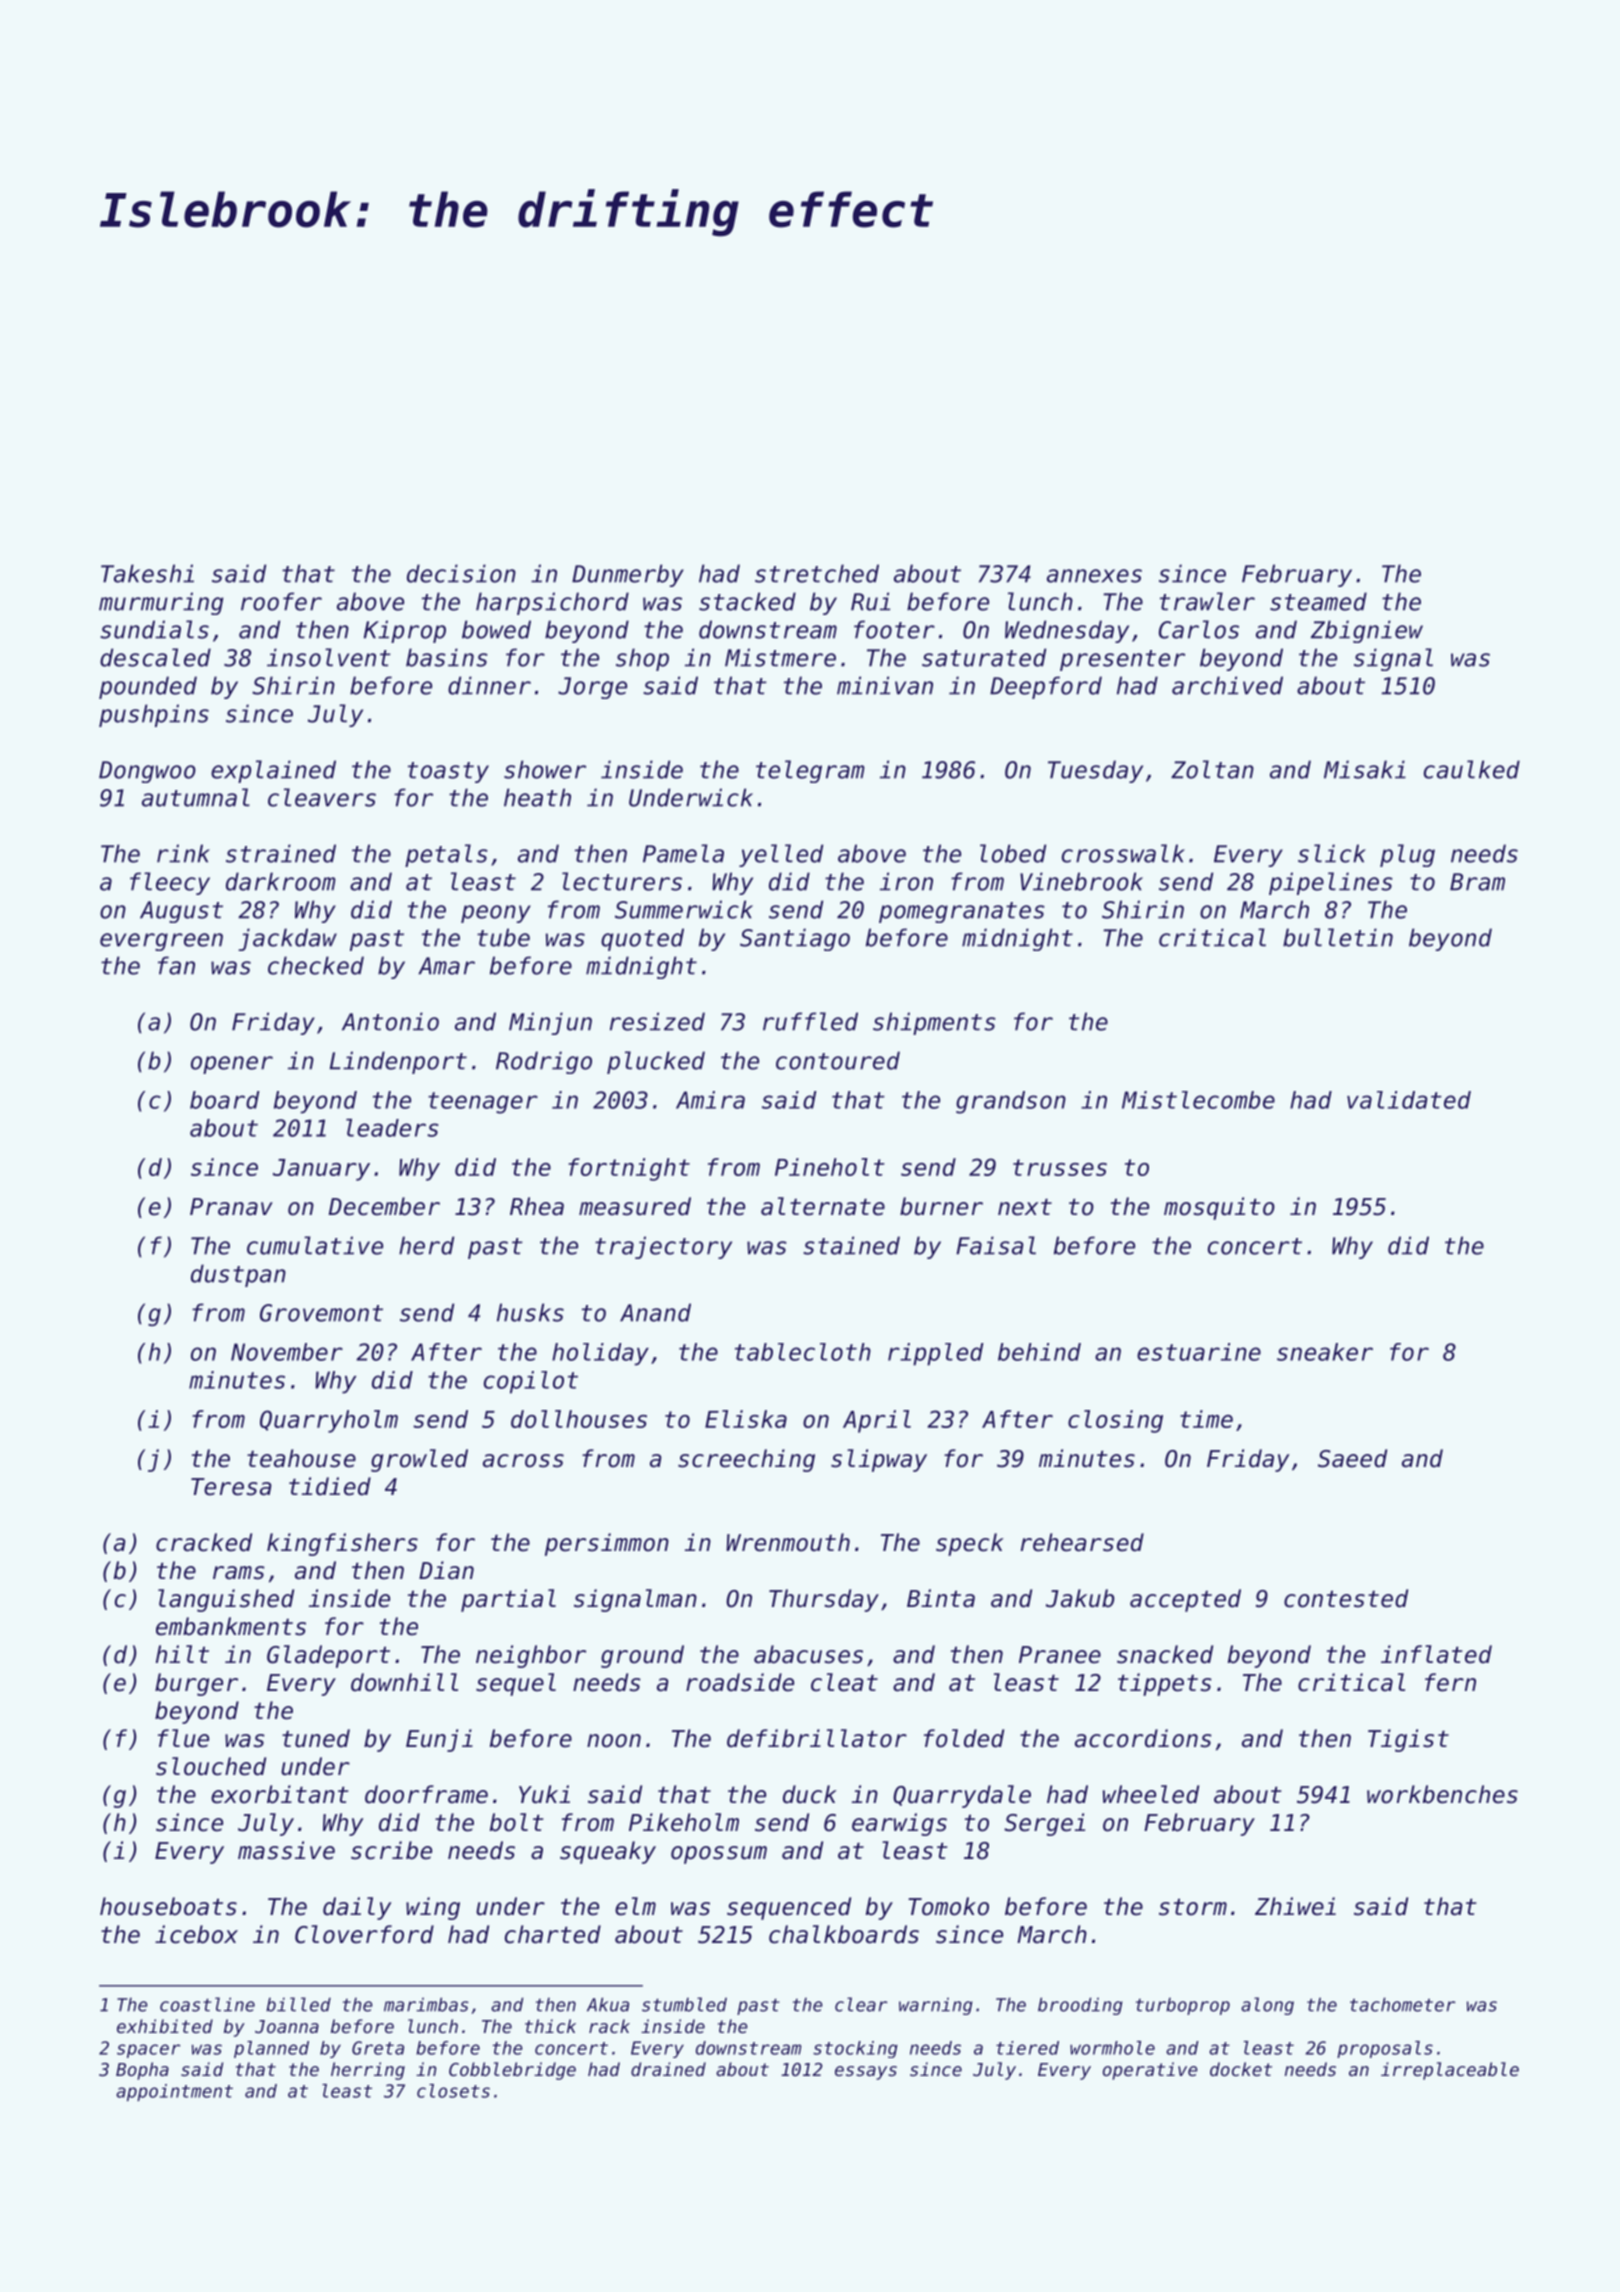  Describe the element at coordinates (1199, 1352) in the screenshot. I see `estuarine` at that location.
